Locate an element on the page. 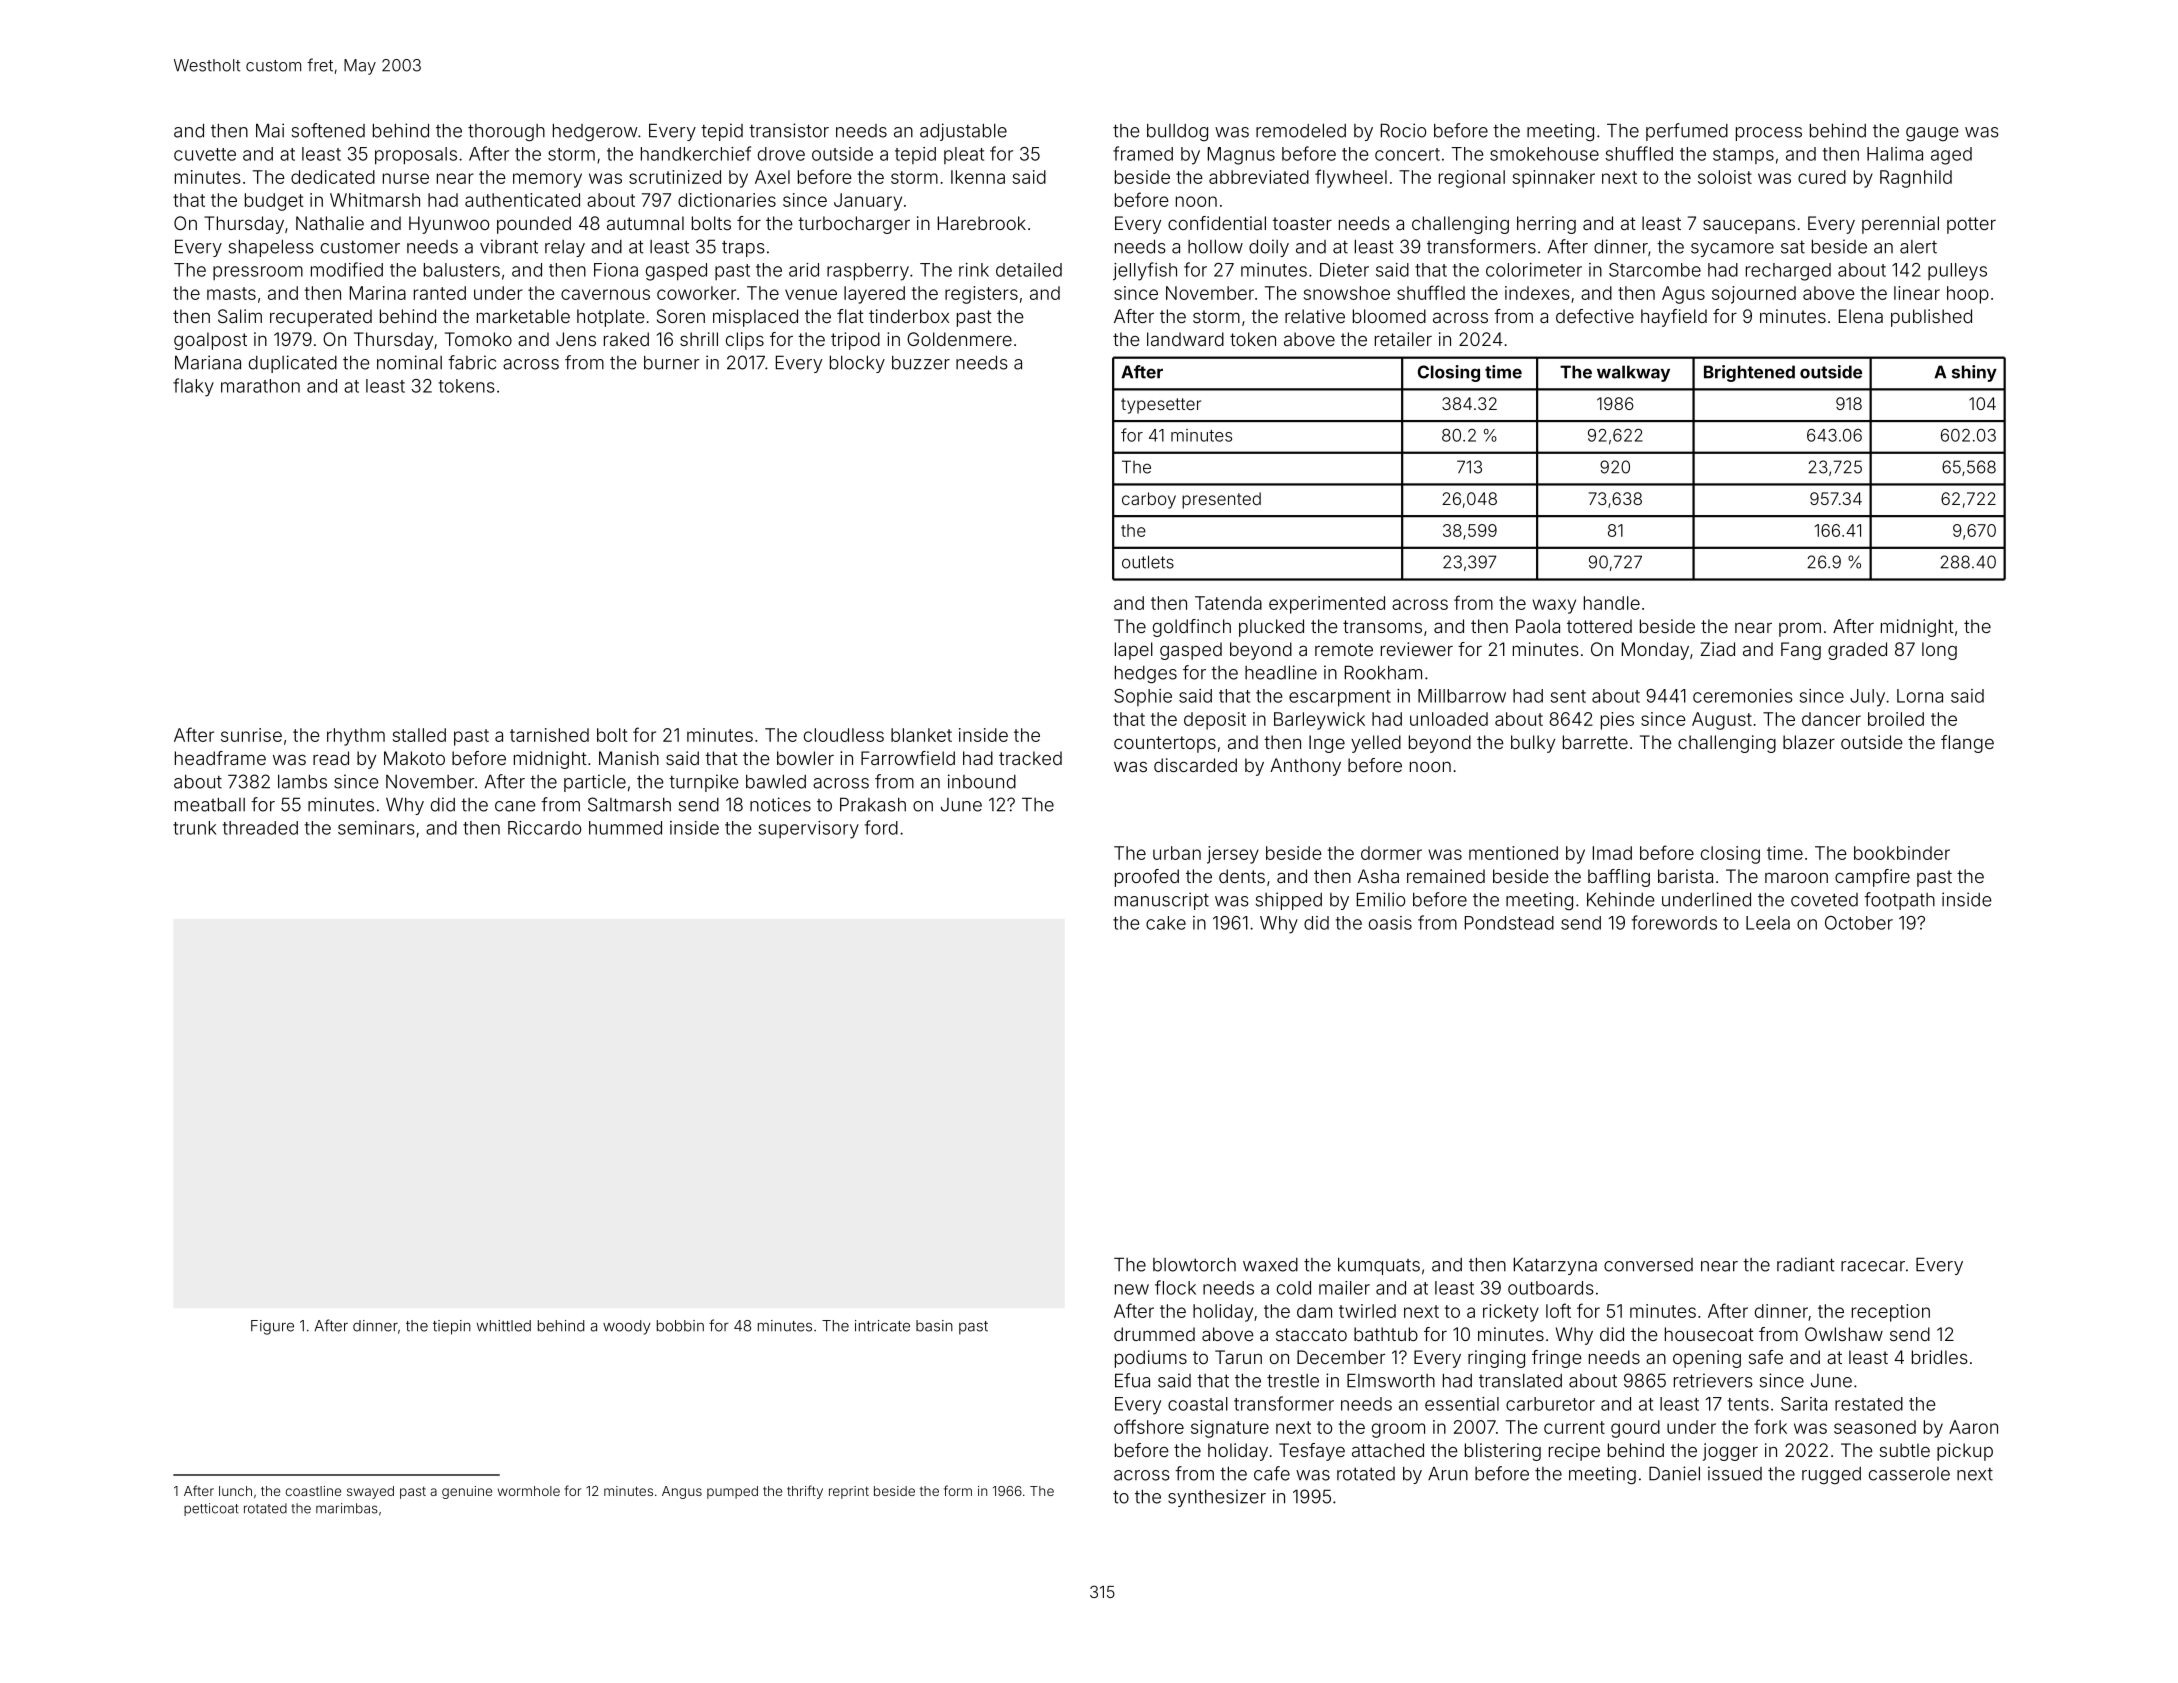  offshore is located at coordinates (1149, 1426).
